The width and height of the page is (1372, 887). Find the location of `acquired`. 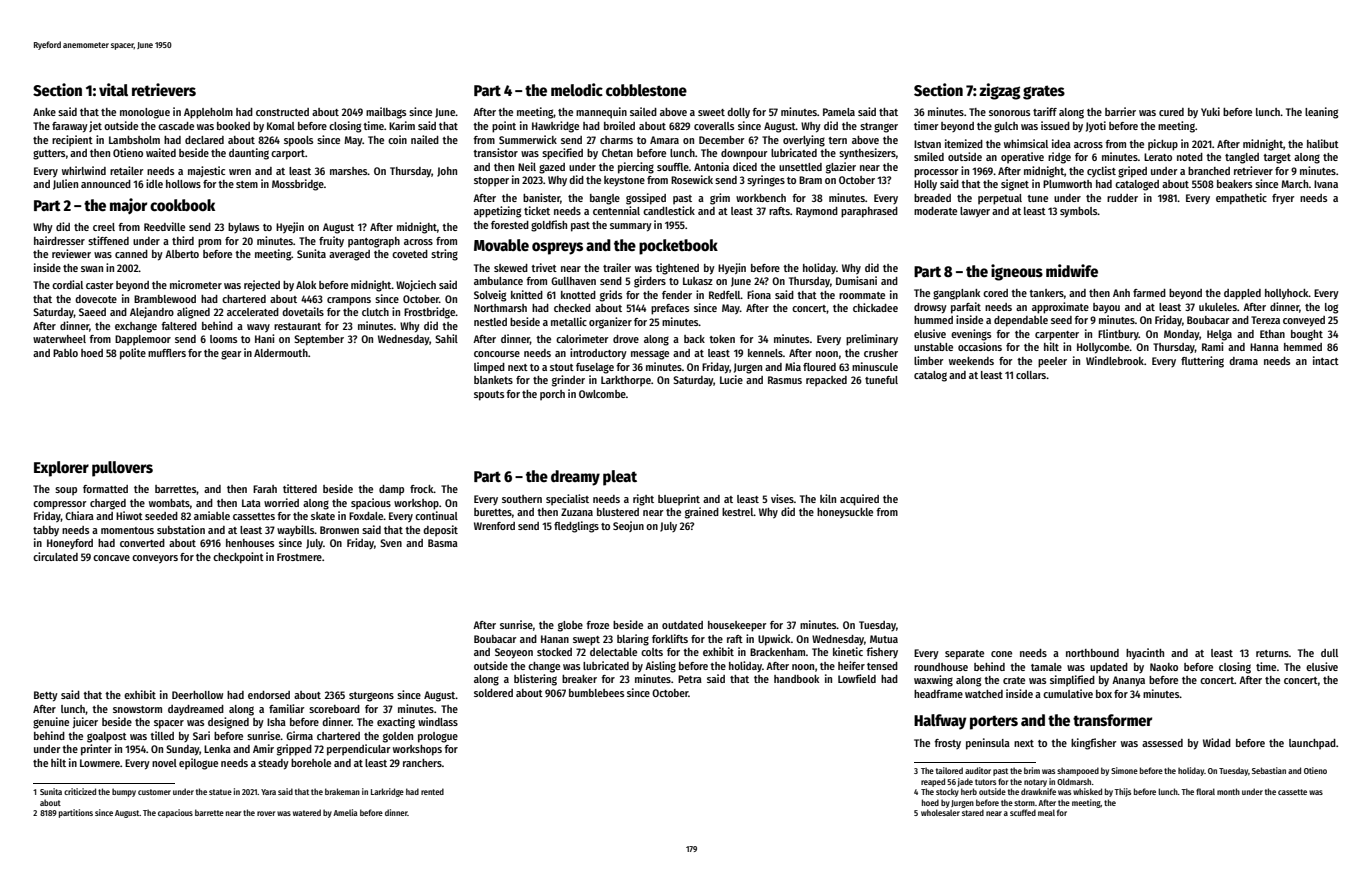

acquired is located at coordinates (859, 500).
